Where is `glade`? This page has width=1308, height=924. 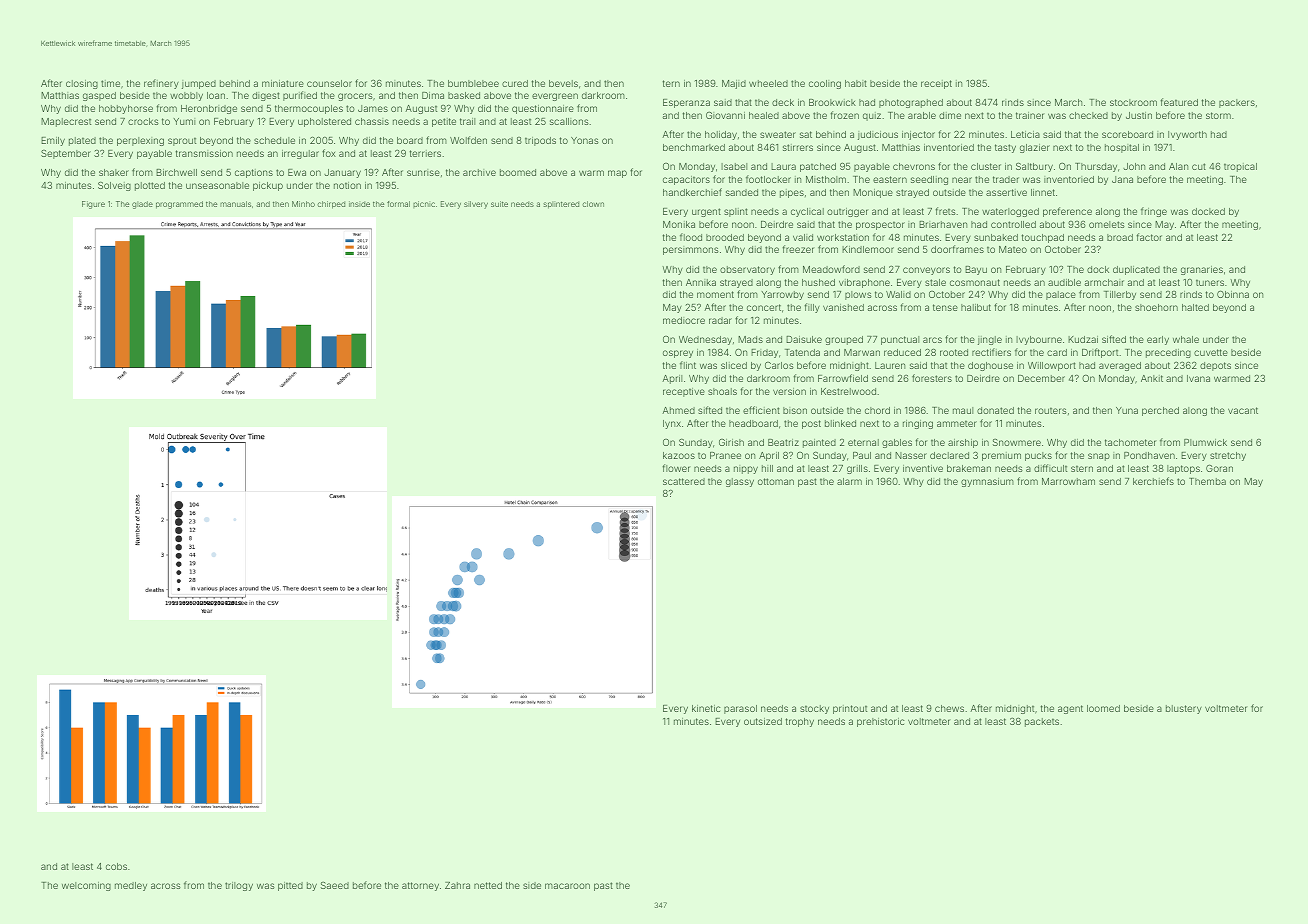 glade is located at coordinates (142, 205).
